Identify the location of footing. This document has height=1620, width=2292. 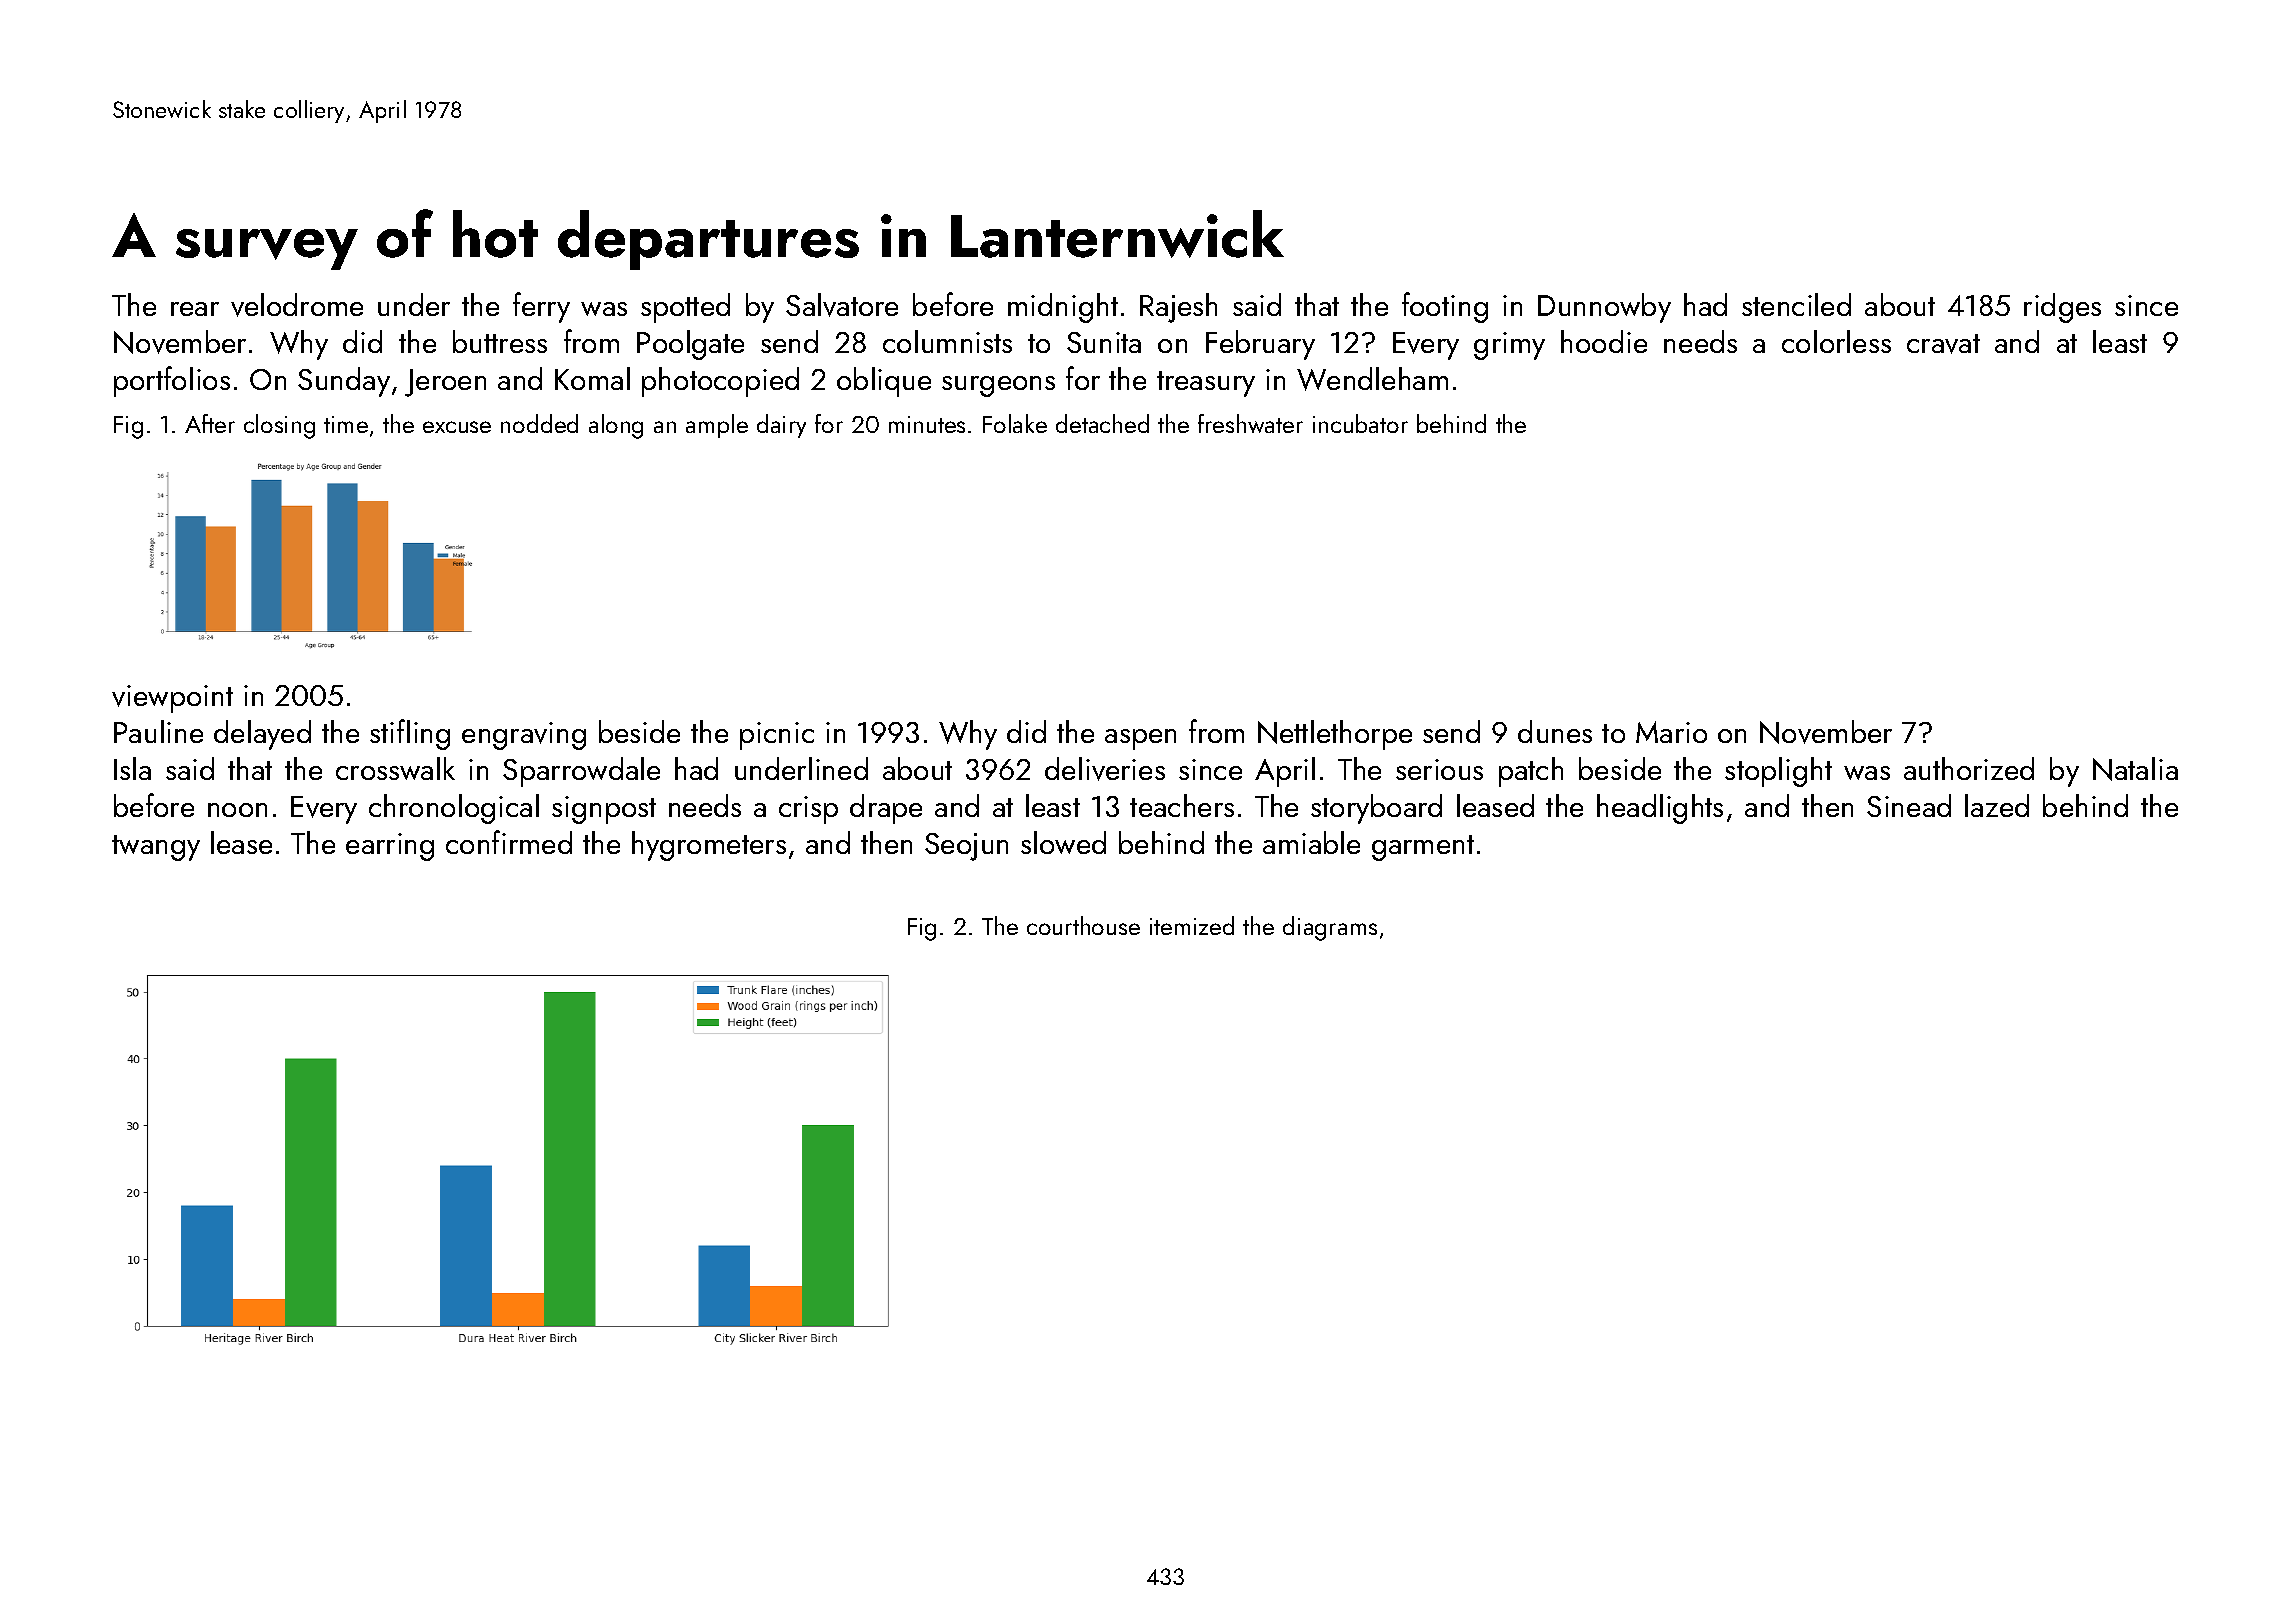
(1445, 307).
